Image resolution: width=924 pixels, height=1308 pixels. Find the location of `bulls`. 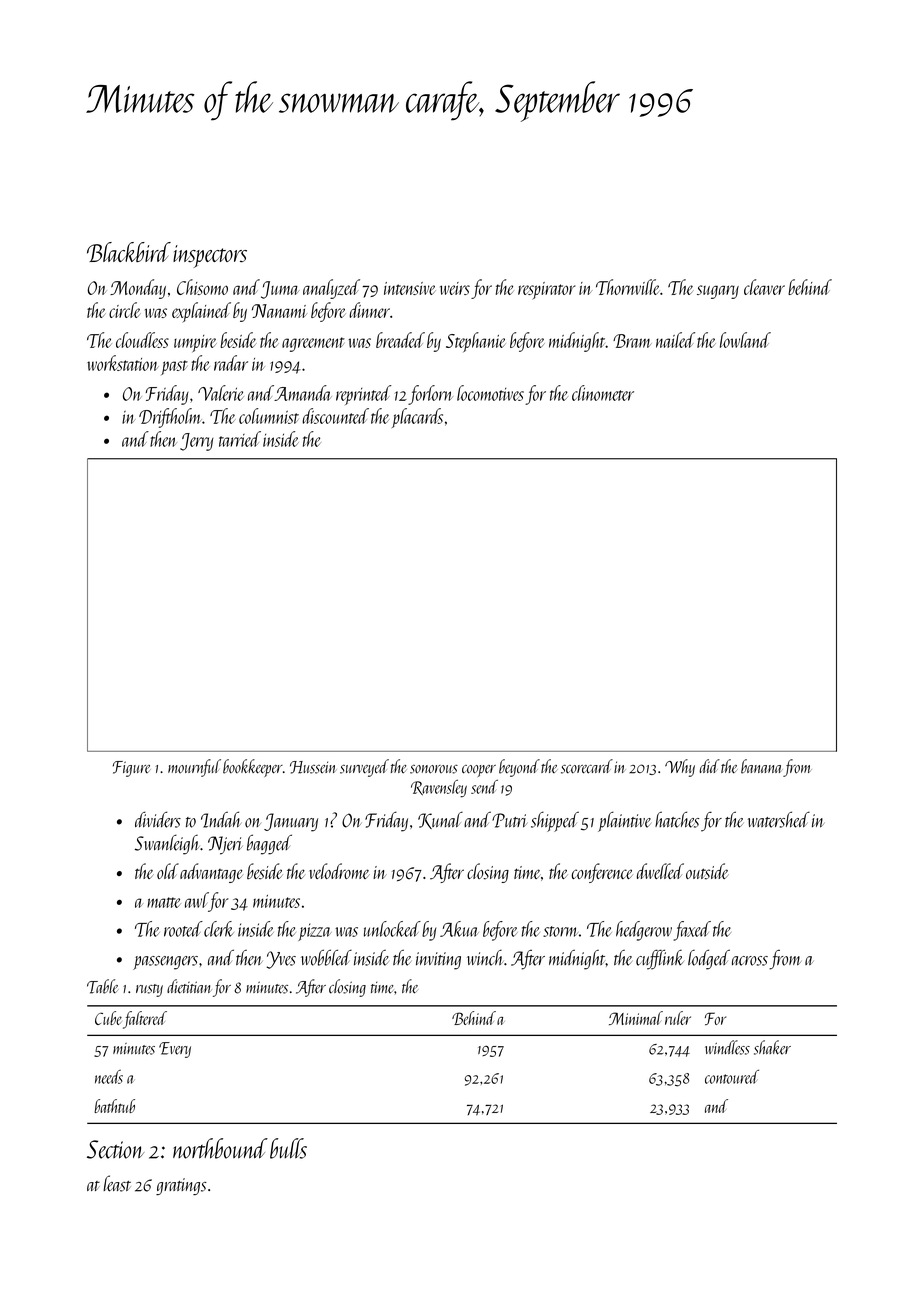

bulls is located at coordinates (288, 1148).
